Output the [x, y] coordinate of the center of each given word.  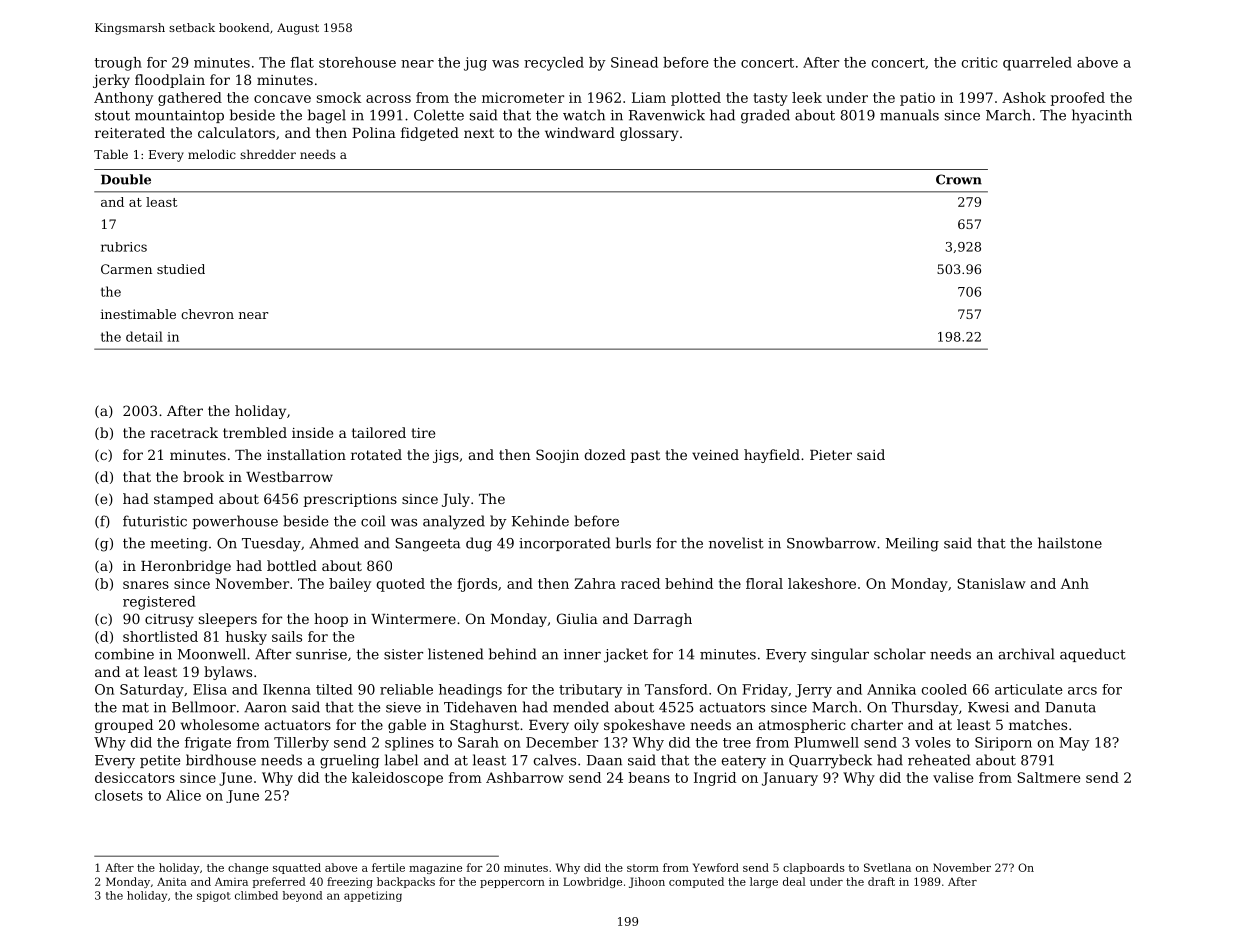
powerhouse [235, 522]
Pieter [831, 455]
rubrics [124, 247]
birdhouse [221, 760]
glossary [649, 134]
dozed [605, 454]
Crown [959, 179]
